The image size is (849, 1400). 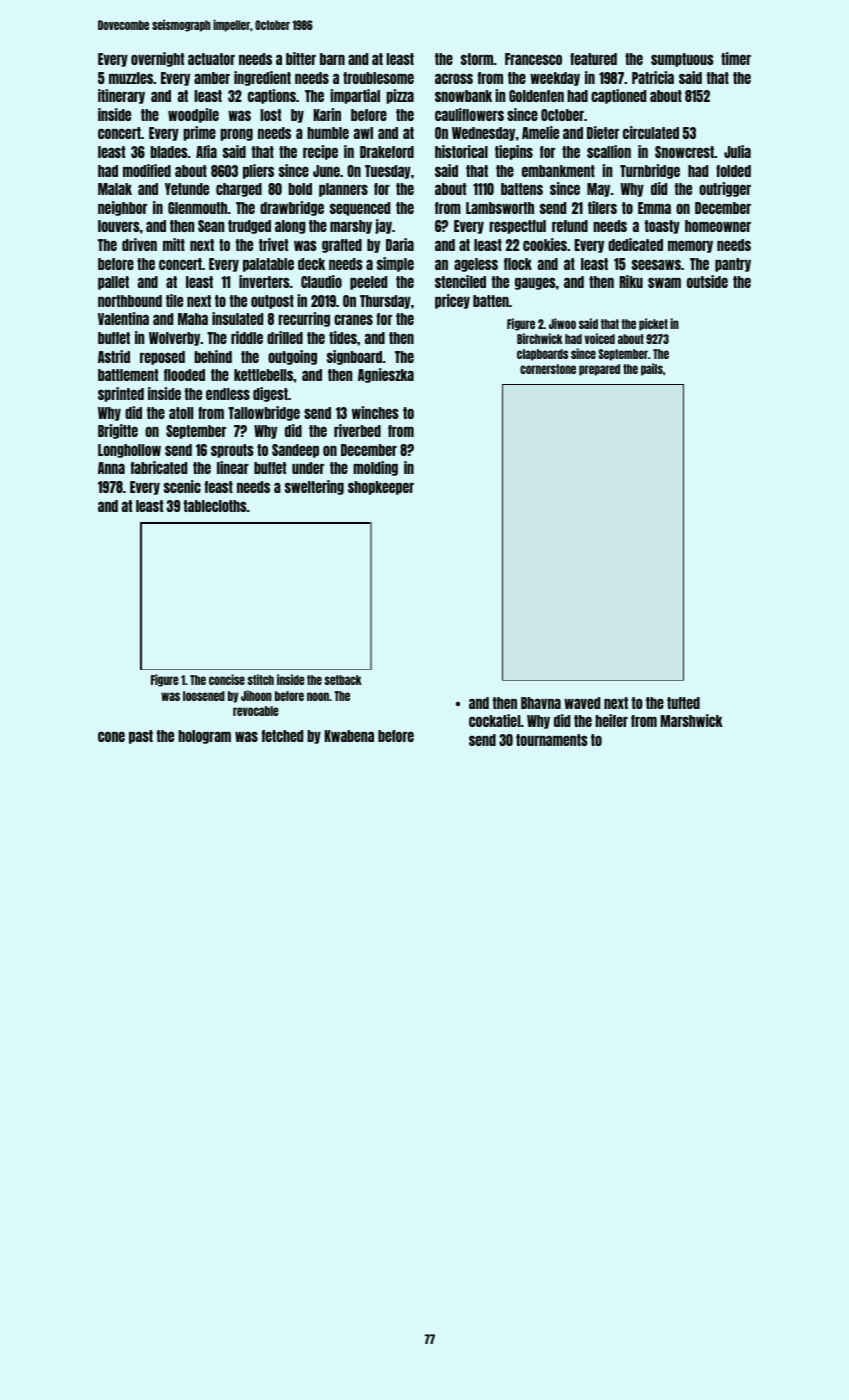 I want to click on northbound, so click(x=130, y=301).
